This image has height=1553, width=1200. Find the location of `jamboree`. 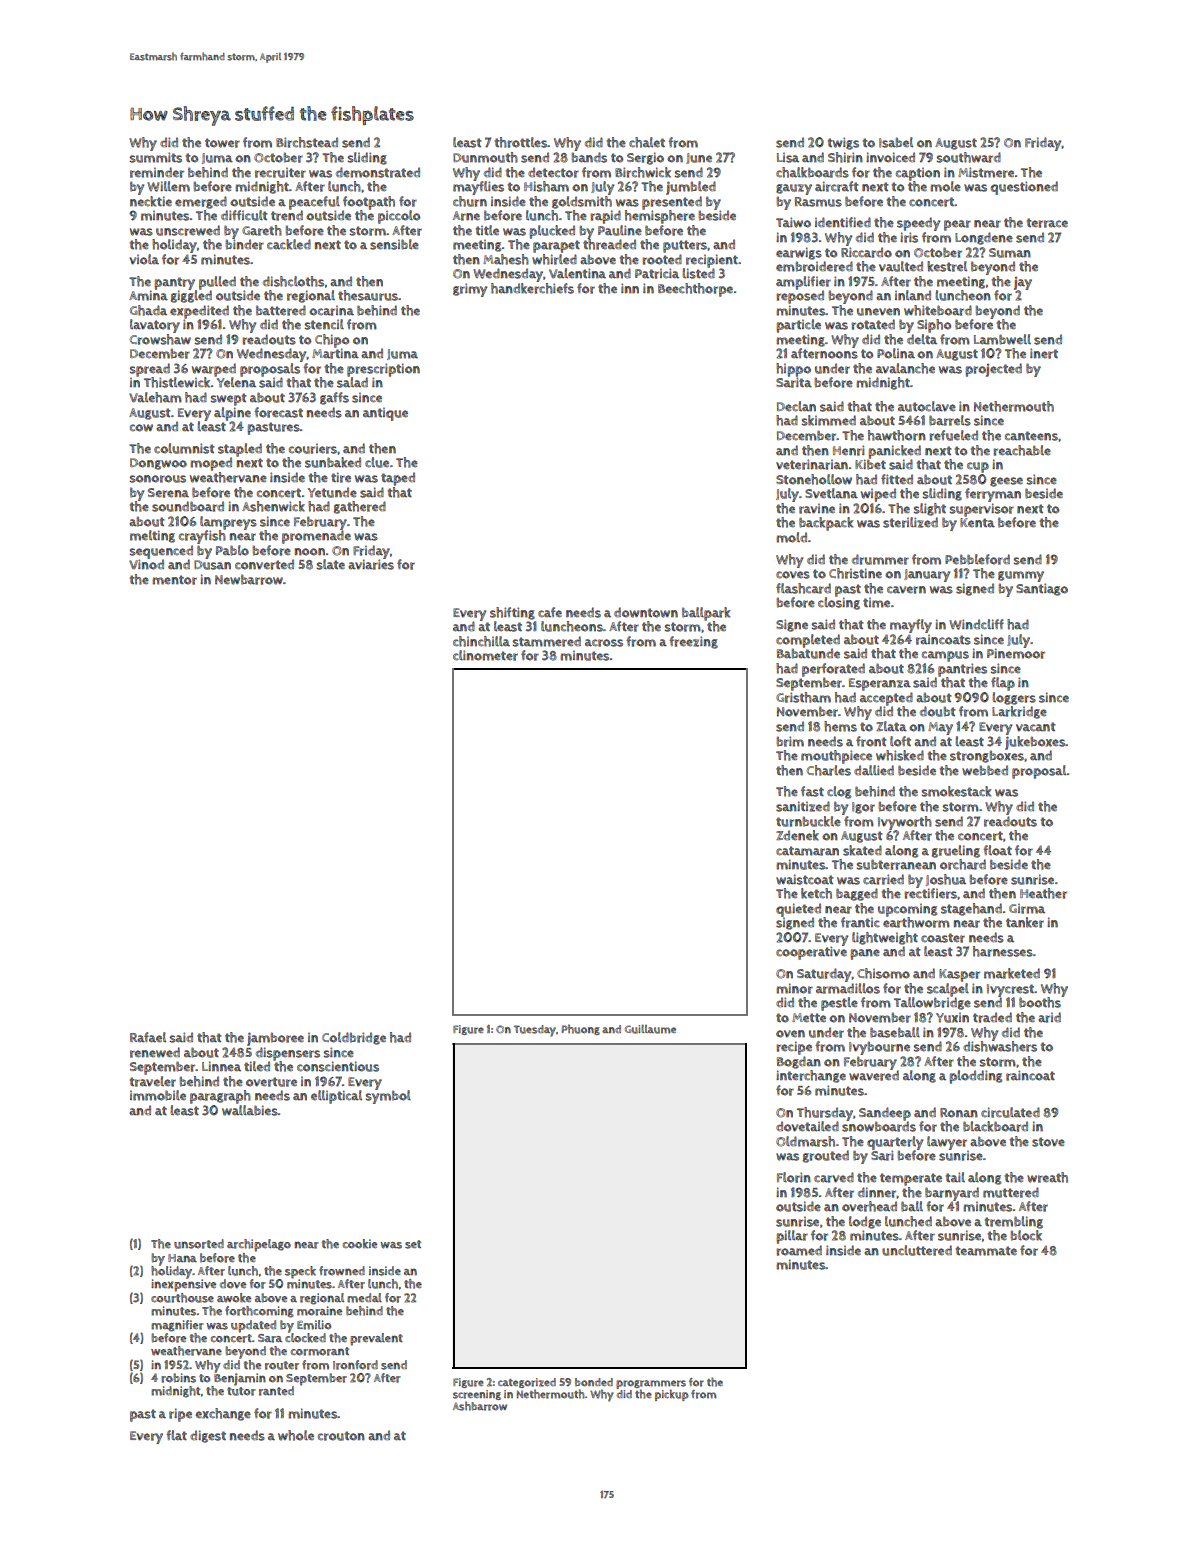

jamboree is located at coordinates (275, 1039).
